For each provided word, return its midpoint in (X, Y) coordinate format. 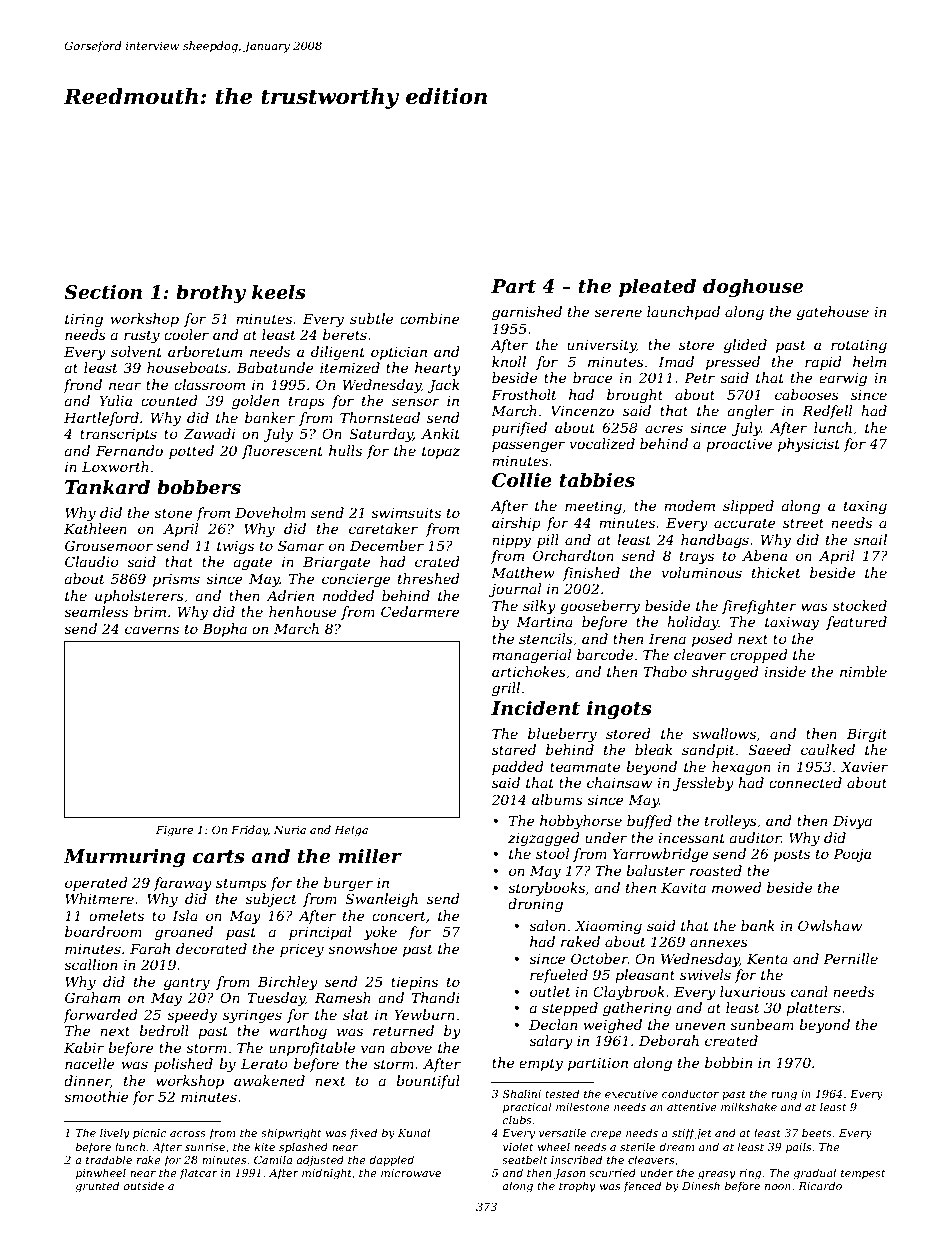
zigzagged (544, 839)
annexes (719, 943)
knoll (509, 361)
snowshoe (363, 948)
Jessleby (703, 784)
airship (516, 524)
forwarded (100, 1016)
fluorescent (282, 452)
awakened (269, 1080)
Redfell (827, 412)
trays (697, 557)
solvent (136, 351)
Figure (174, 831)
